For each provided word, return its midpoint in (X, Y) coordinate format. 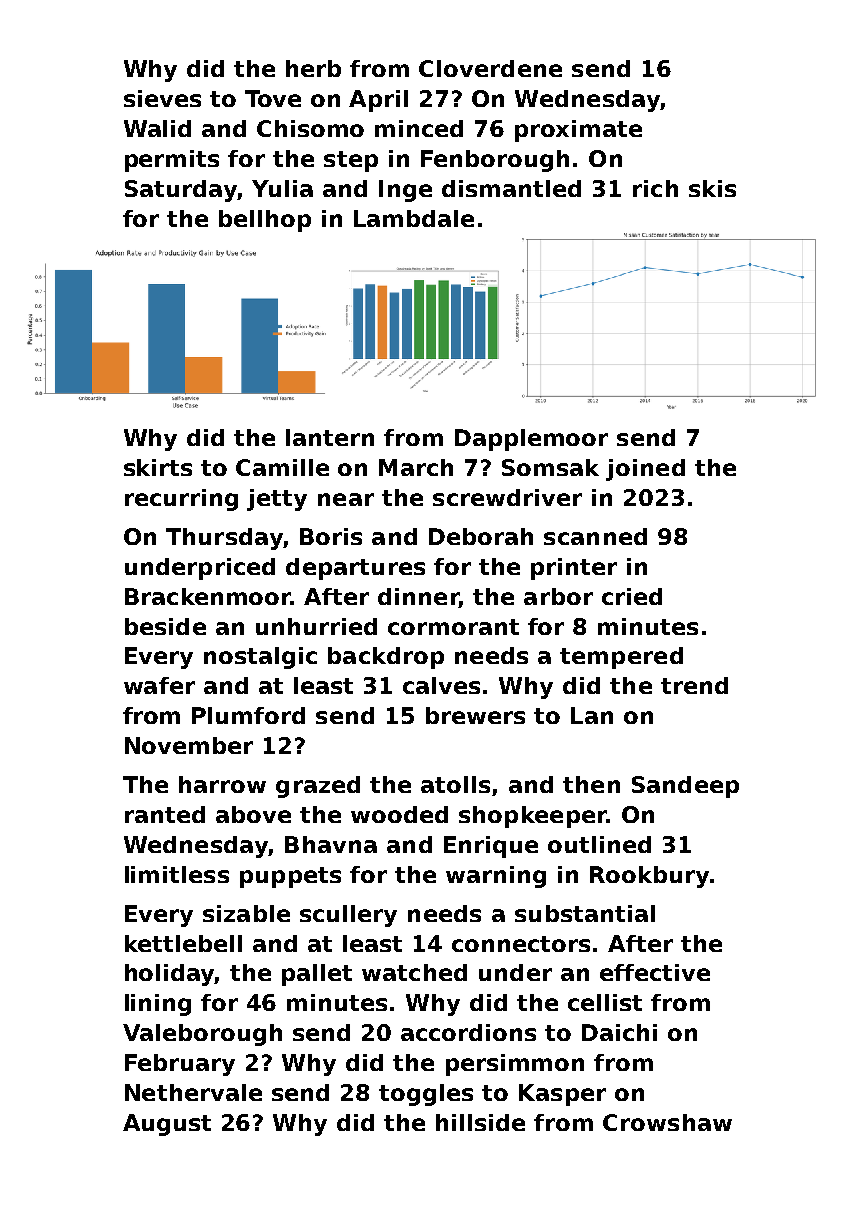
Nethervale (193, 1092)
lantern (330, 437)
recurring (181, 500)
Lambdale (414, 218)
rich (655, 188)
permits (172, 161)
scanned (595, 536)
